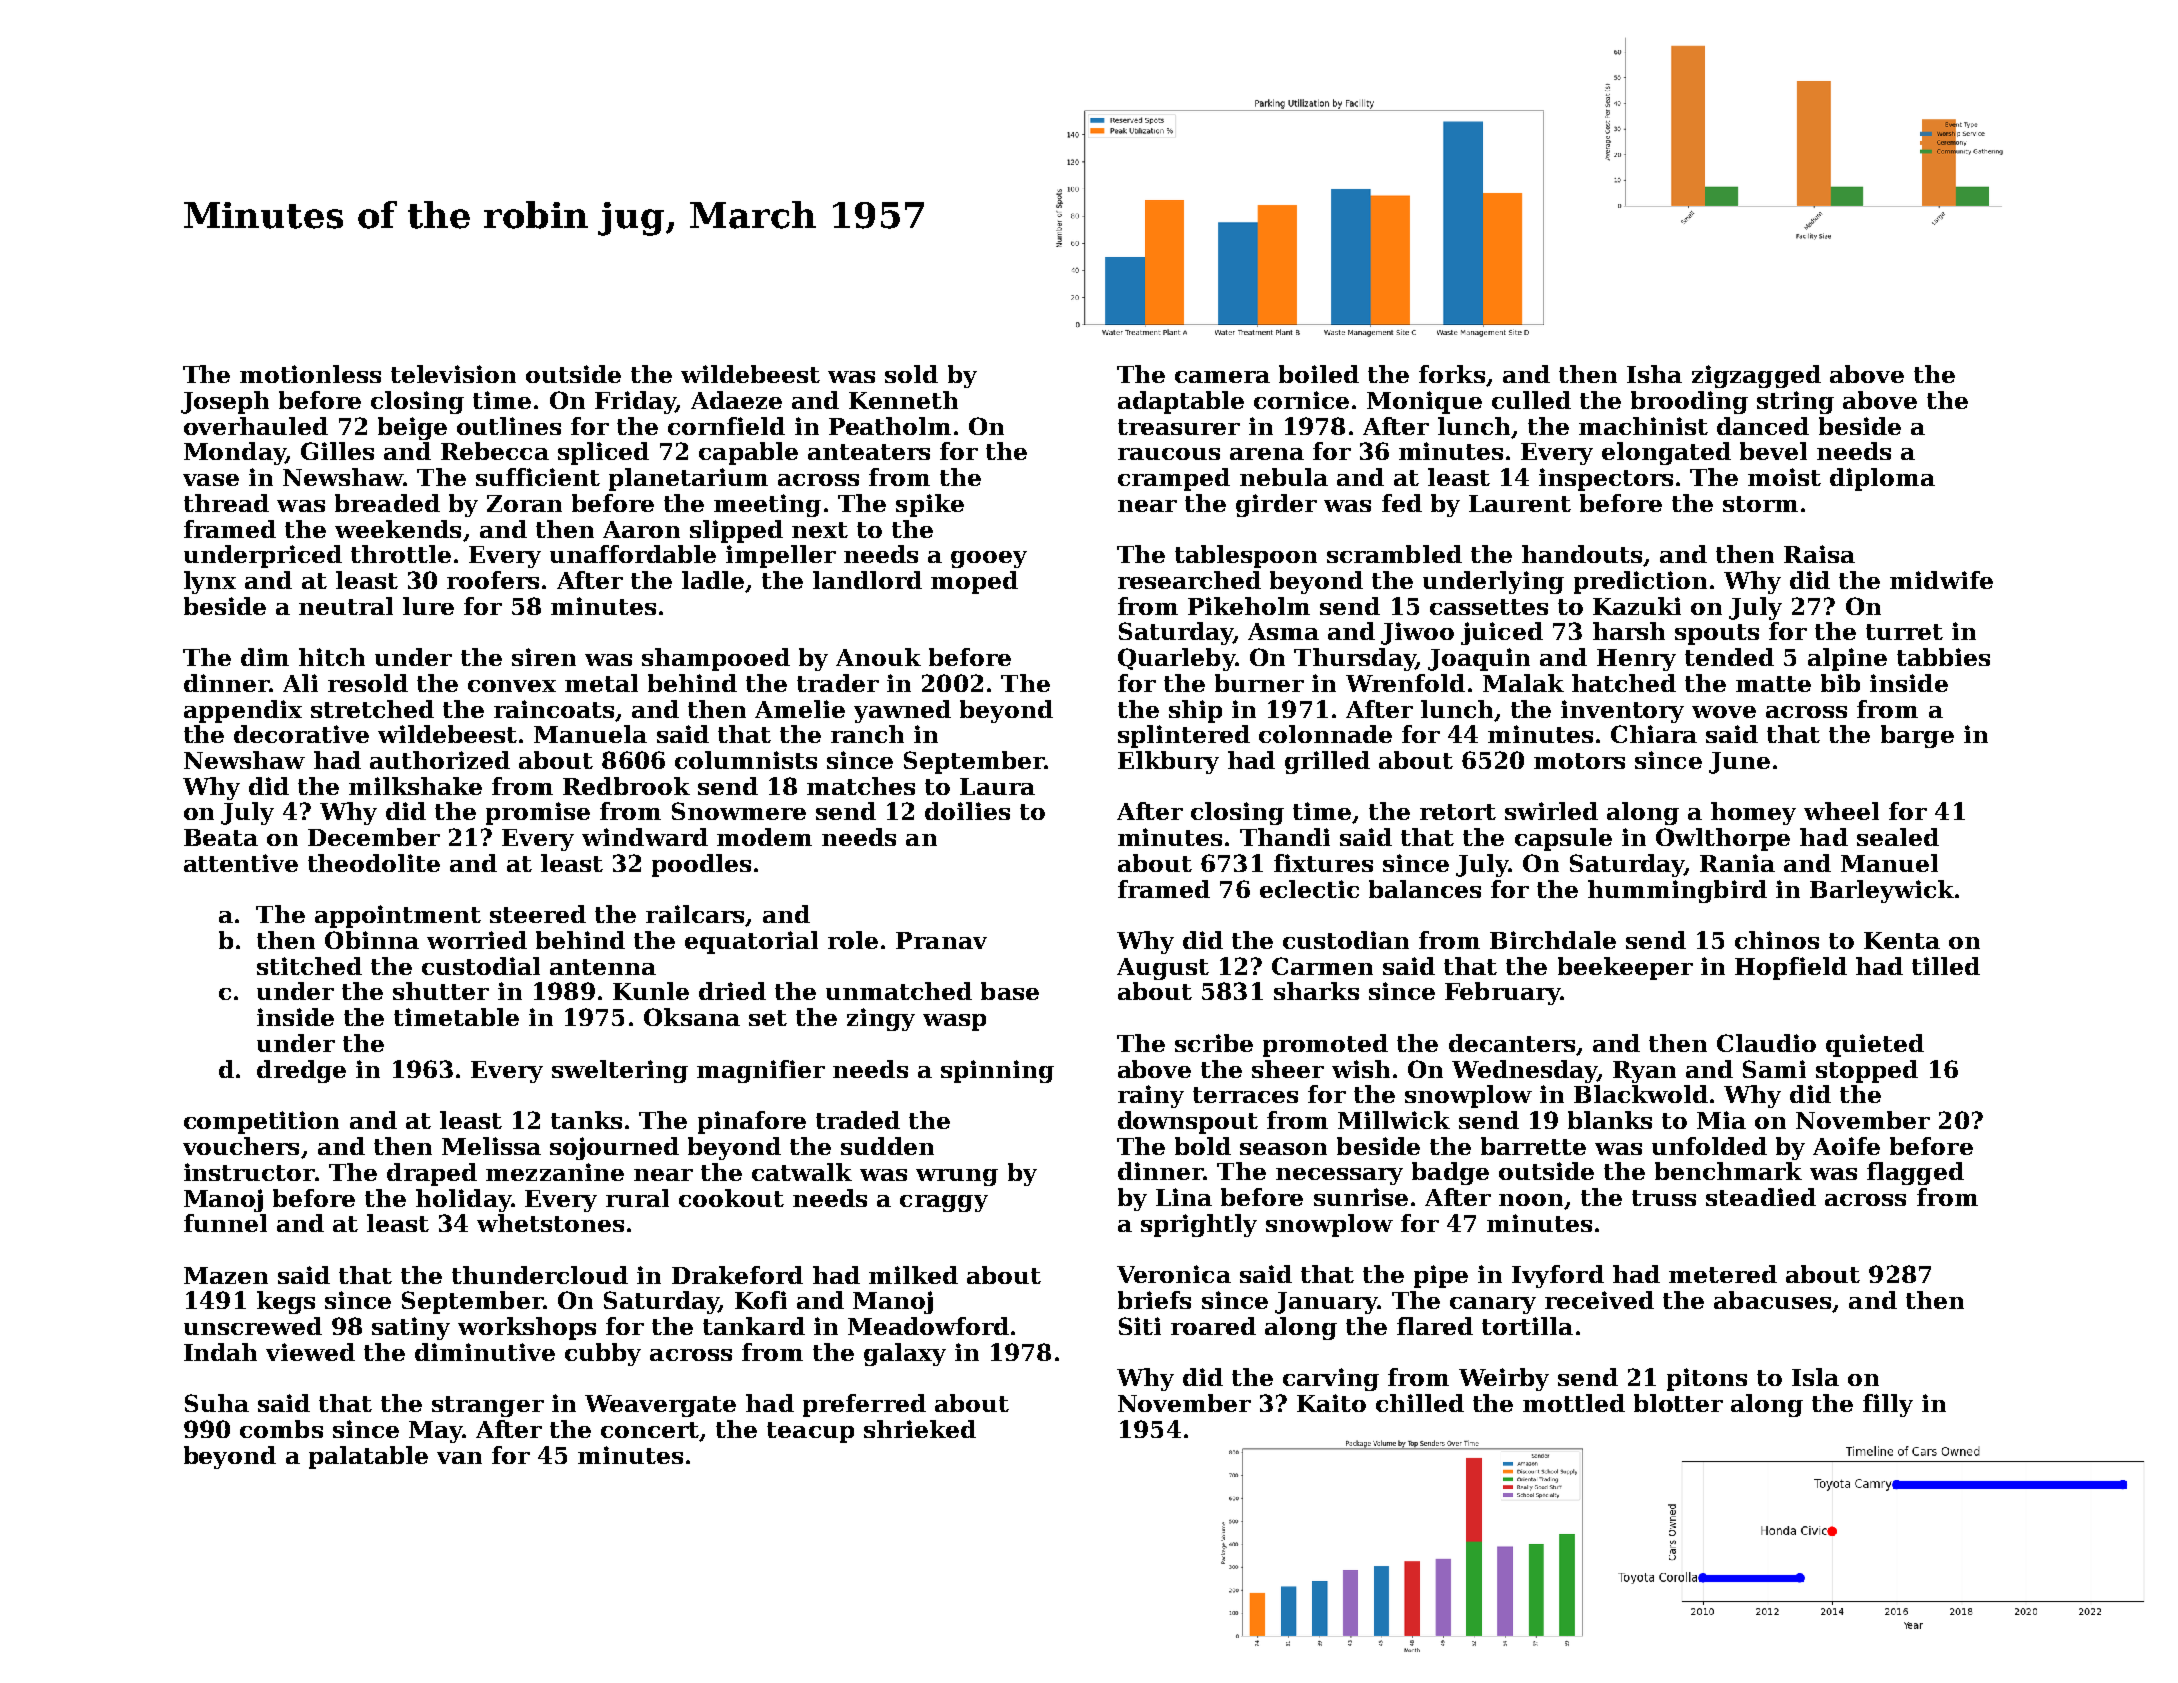 This screenshot has height=1683, width=2178. What do you see at coordinates (603, 967) in the screenshot?
I see `antenna` at bounding box center [603, 967].
